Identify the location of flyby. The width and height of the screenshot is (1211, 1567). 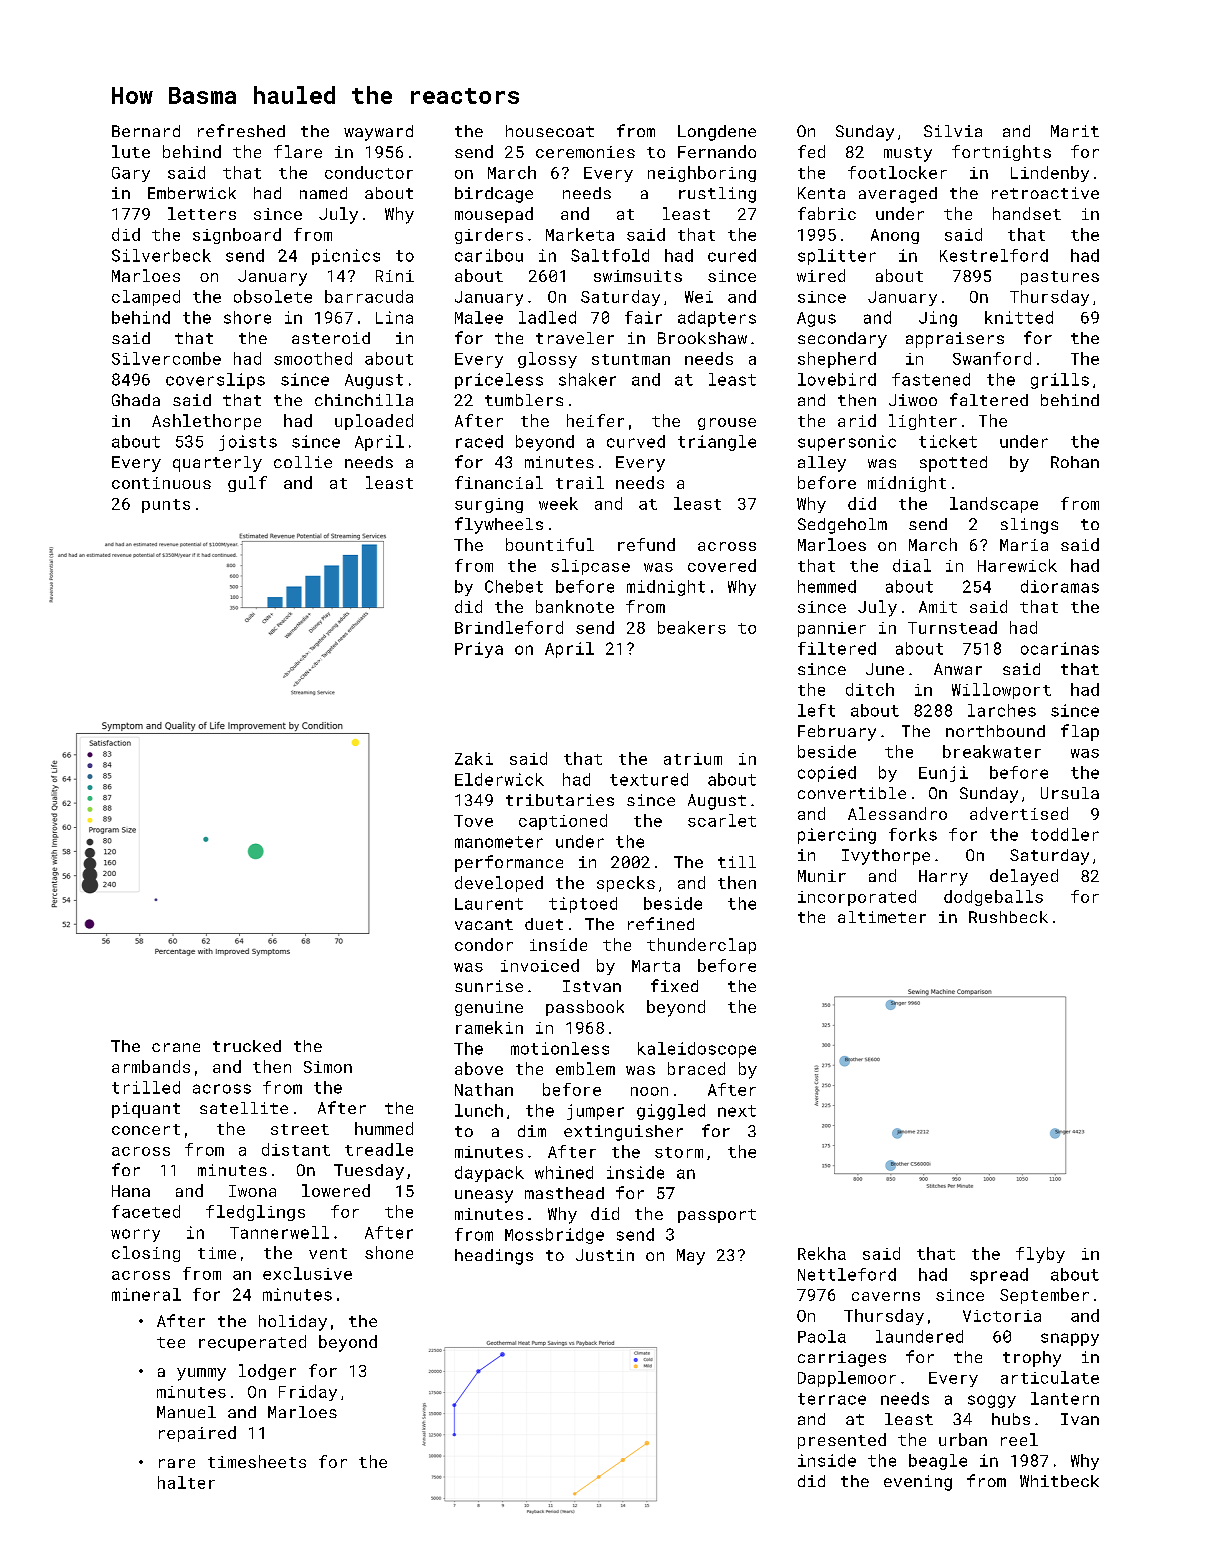
(1040, 1255).
